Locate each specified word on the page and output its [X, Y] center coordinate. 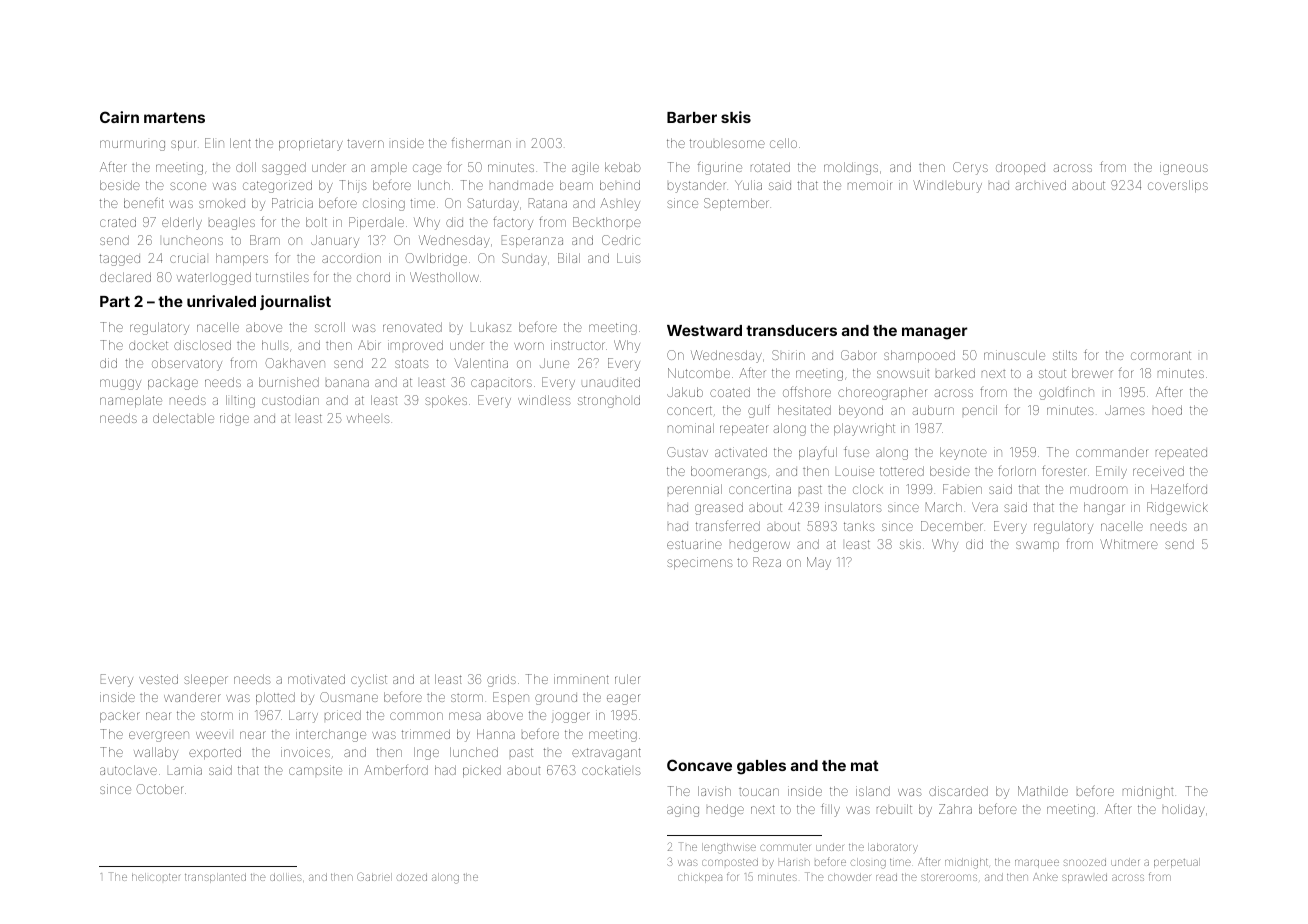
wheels [368, 418]
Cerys [970, 168]
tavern [365, 143]
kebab [623, 167]
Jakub [685, 392]
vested [158, 679]
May [819, 563]
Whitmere [1129, 544]
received [1158, 471]
